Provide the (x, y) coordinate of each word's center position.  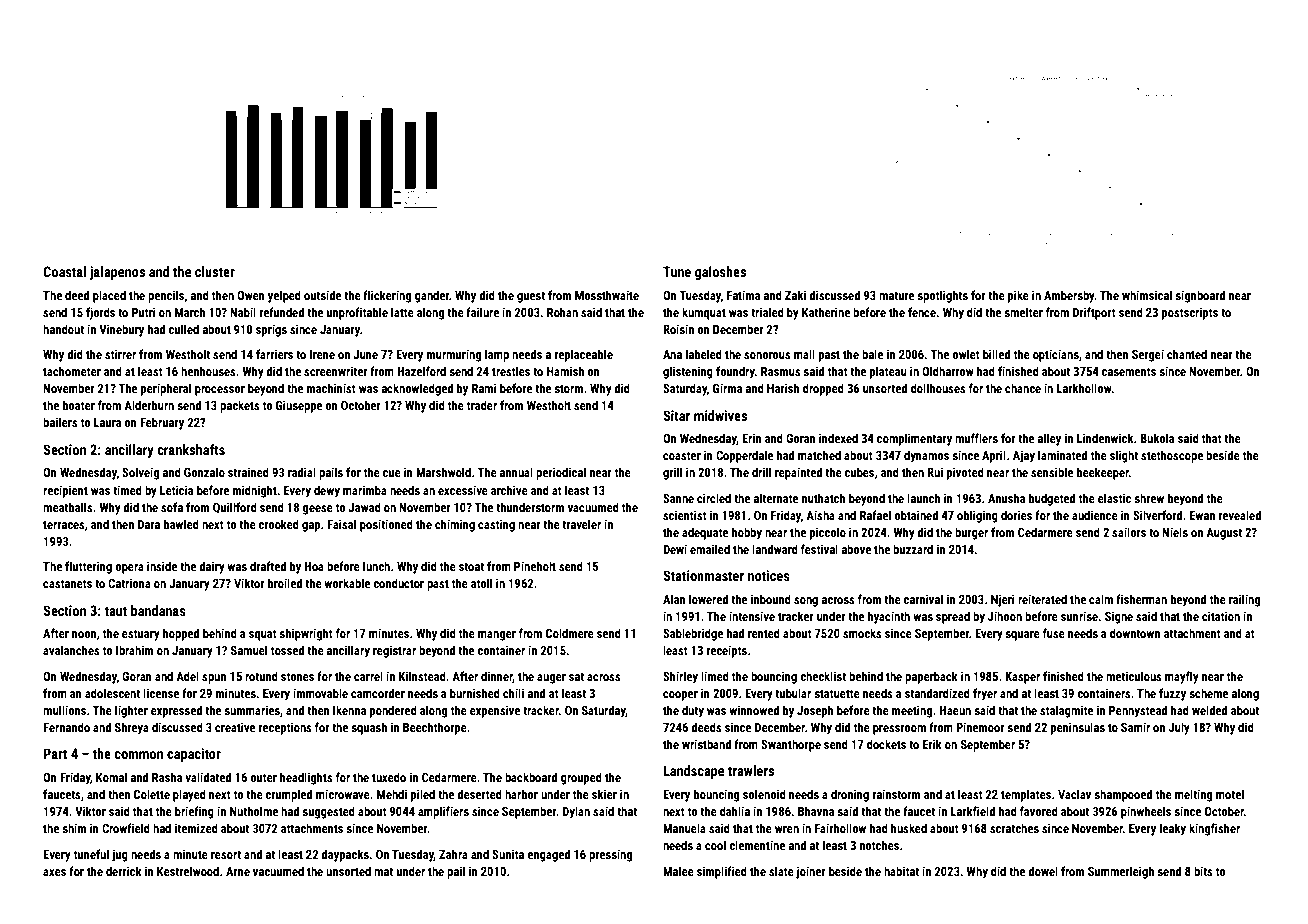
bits (1203, 871)
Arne (238, 871)
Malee (678, 871)
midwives (720, 415)
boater (79, 405)
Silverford (1157, 515)
